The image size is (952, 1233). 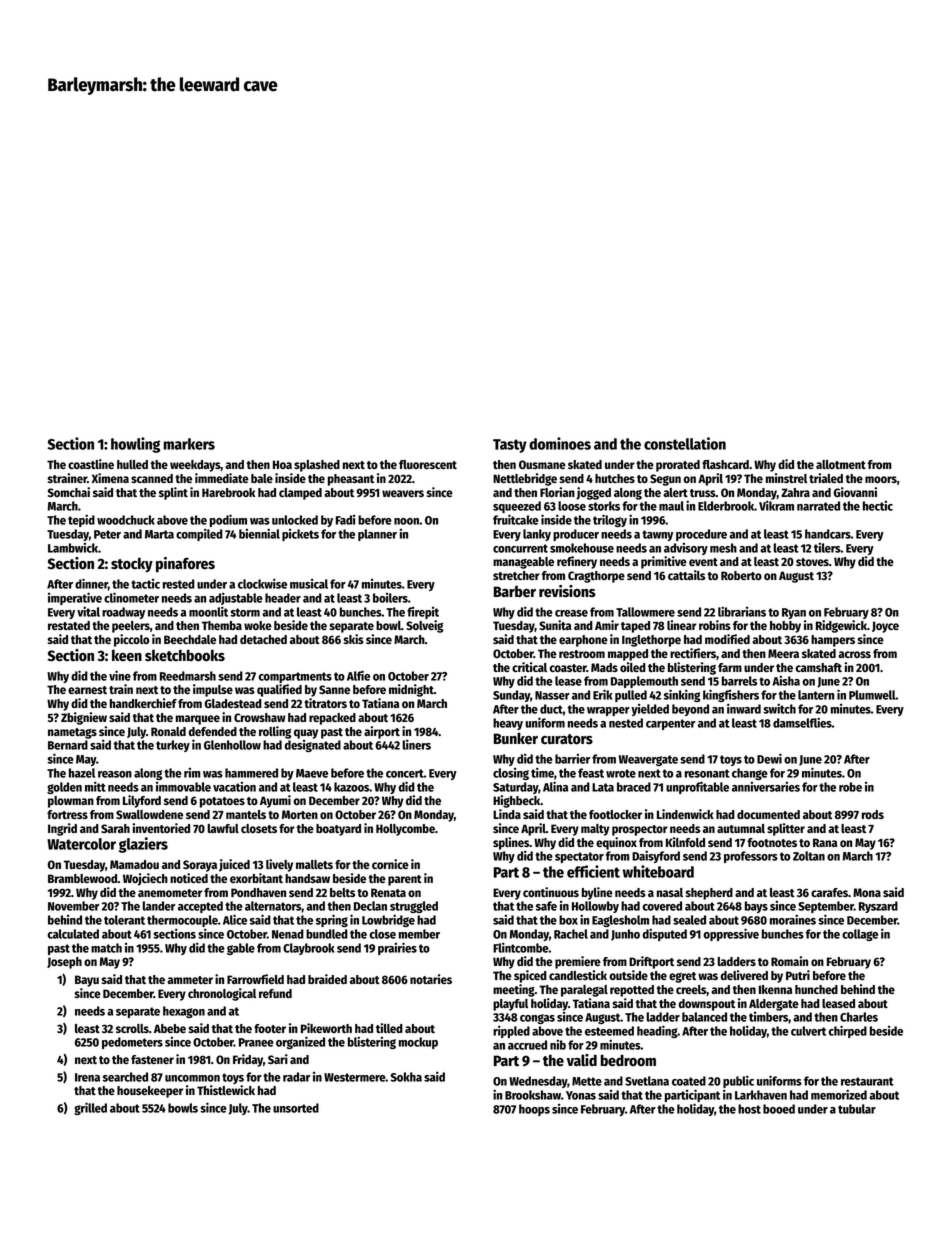 What do you see at coordinates (507, 814) in the screenshot?
I see `Linda` at bounding box center [507, 814].
